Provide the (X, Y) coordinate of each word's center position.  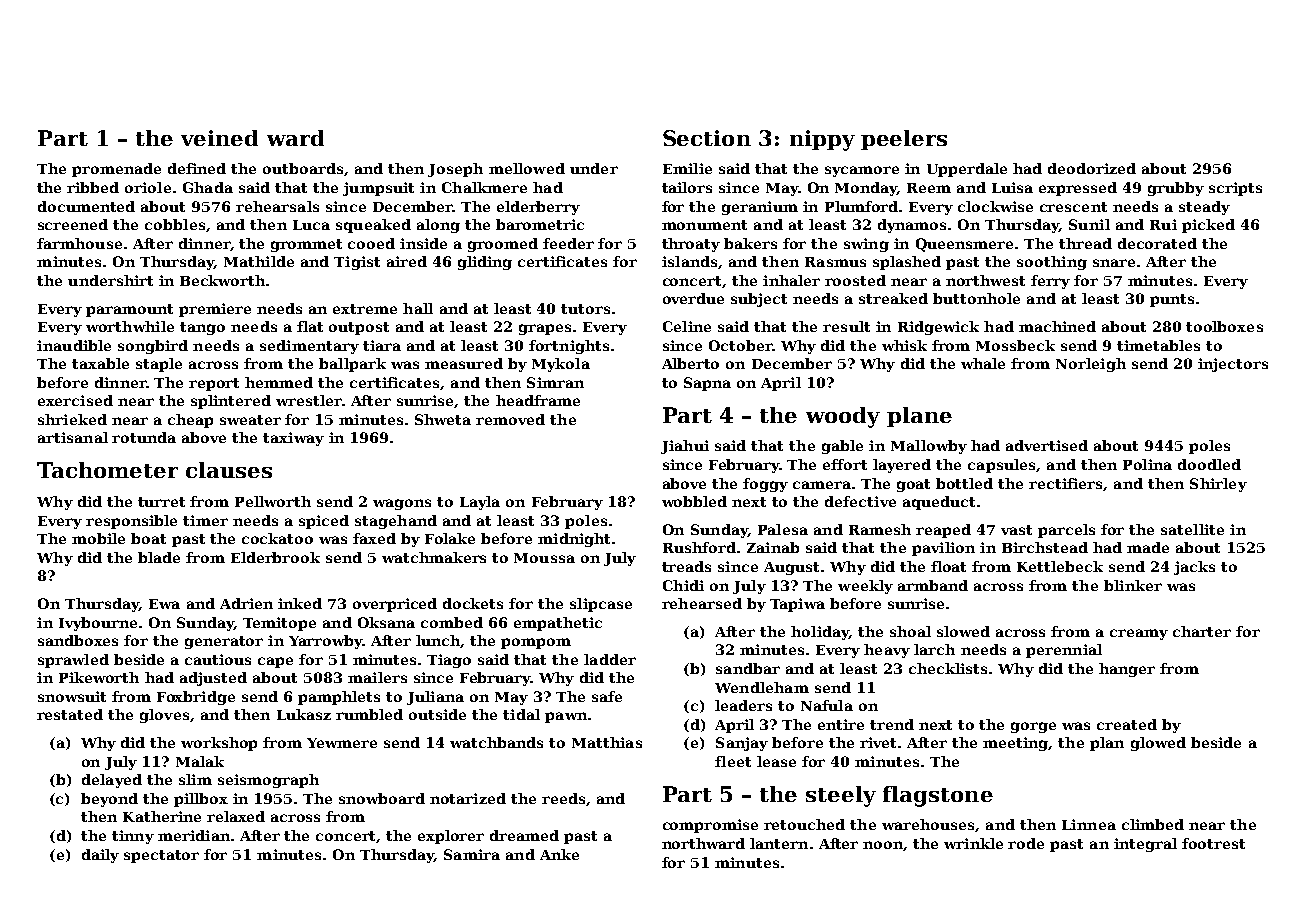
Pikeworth (99, 677)
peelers (904, 140)
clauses (229, 470)
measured (464, 363)
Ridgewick (938, 328)
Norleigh (1091, 365)
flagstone (938, 796)
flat (310, 326)
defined (197, 168)
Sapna (707, 384)
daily (100, 856)
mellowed (527, 168)
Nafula (827, 705)
